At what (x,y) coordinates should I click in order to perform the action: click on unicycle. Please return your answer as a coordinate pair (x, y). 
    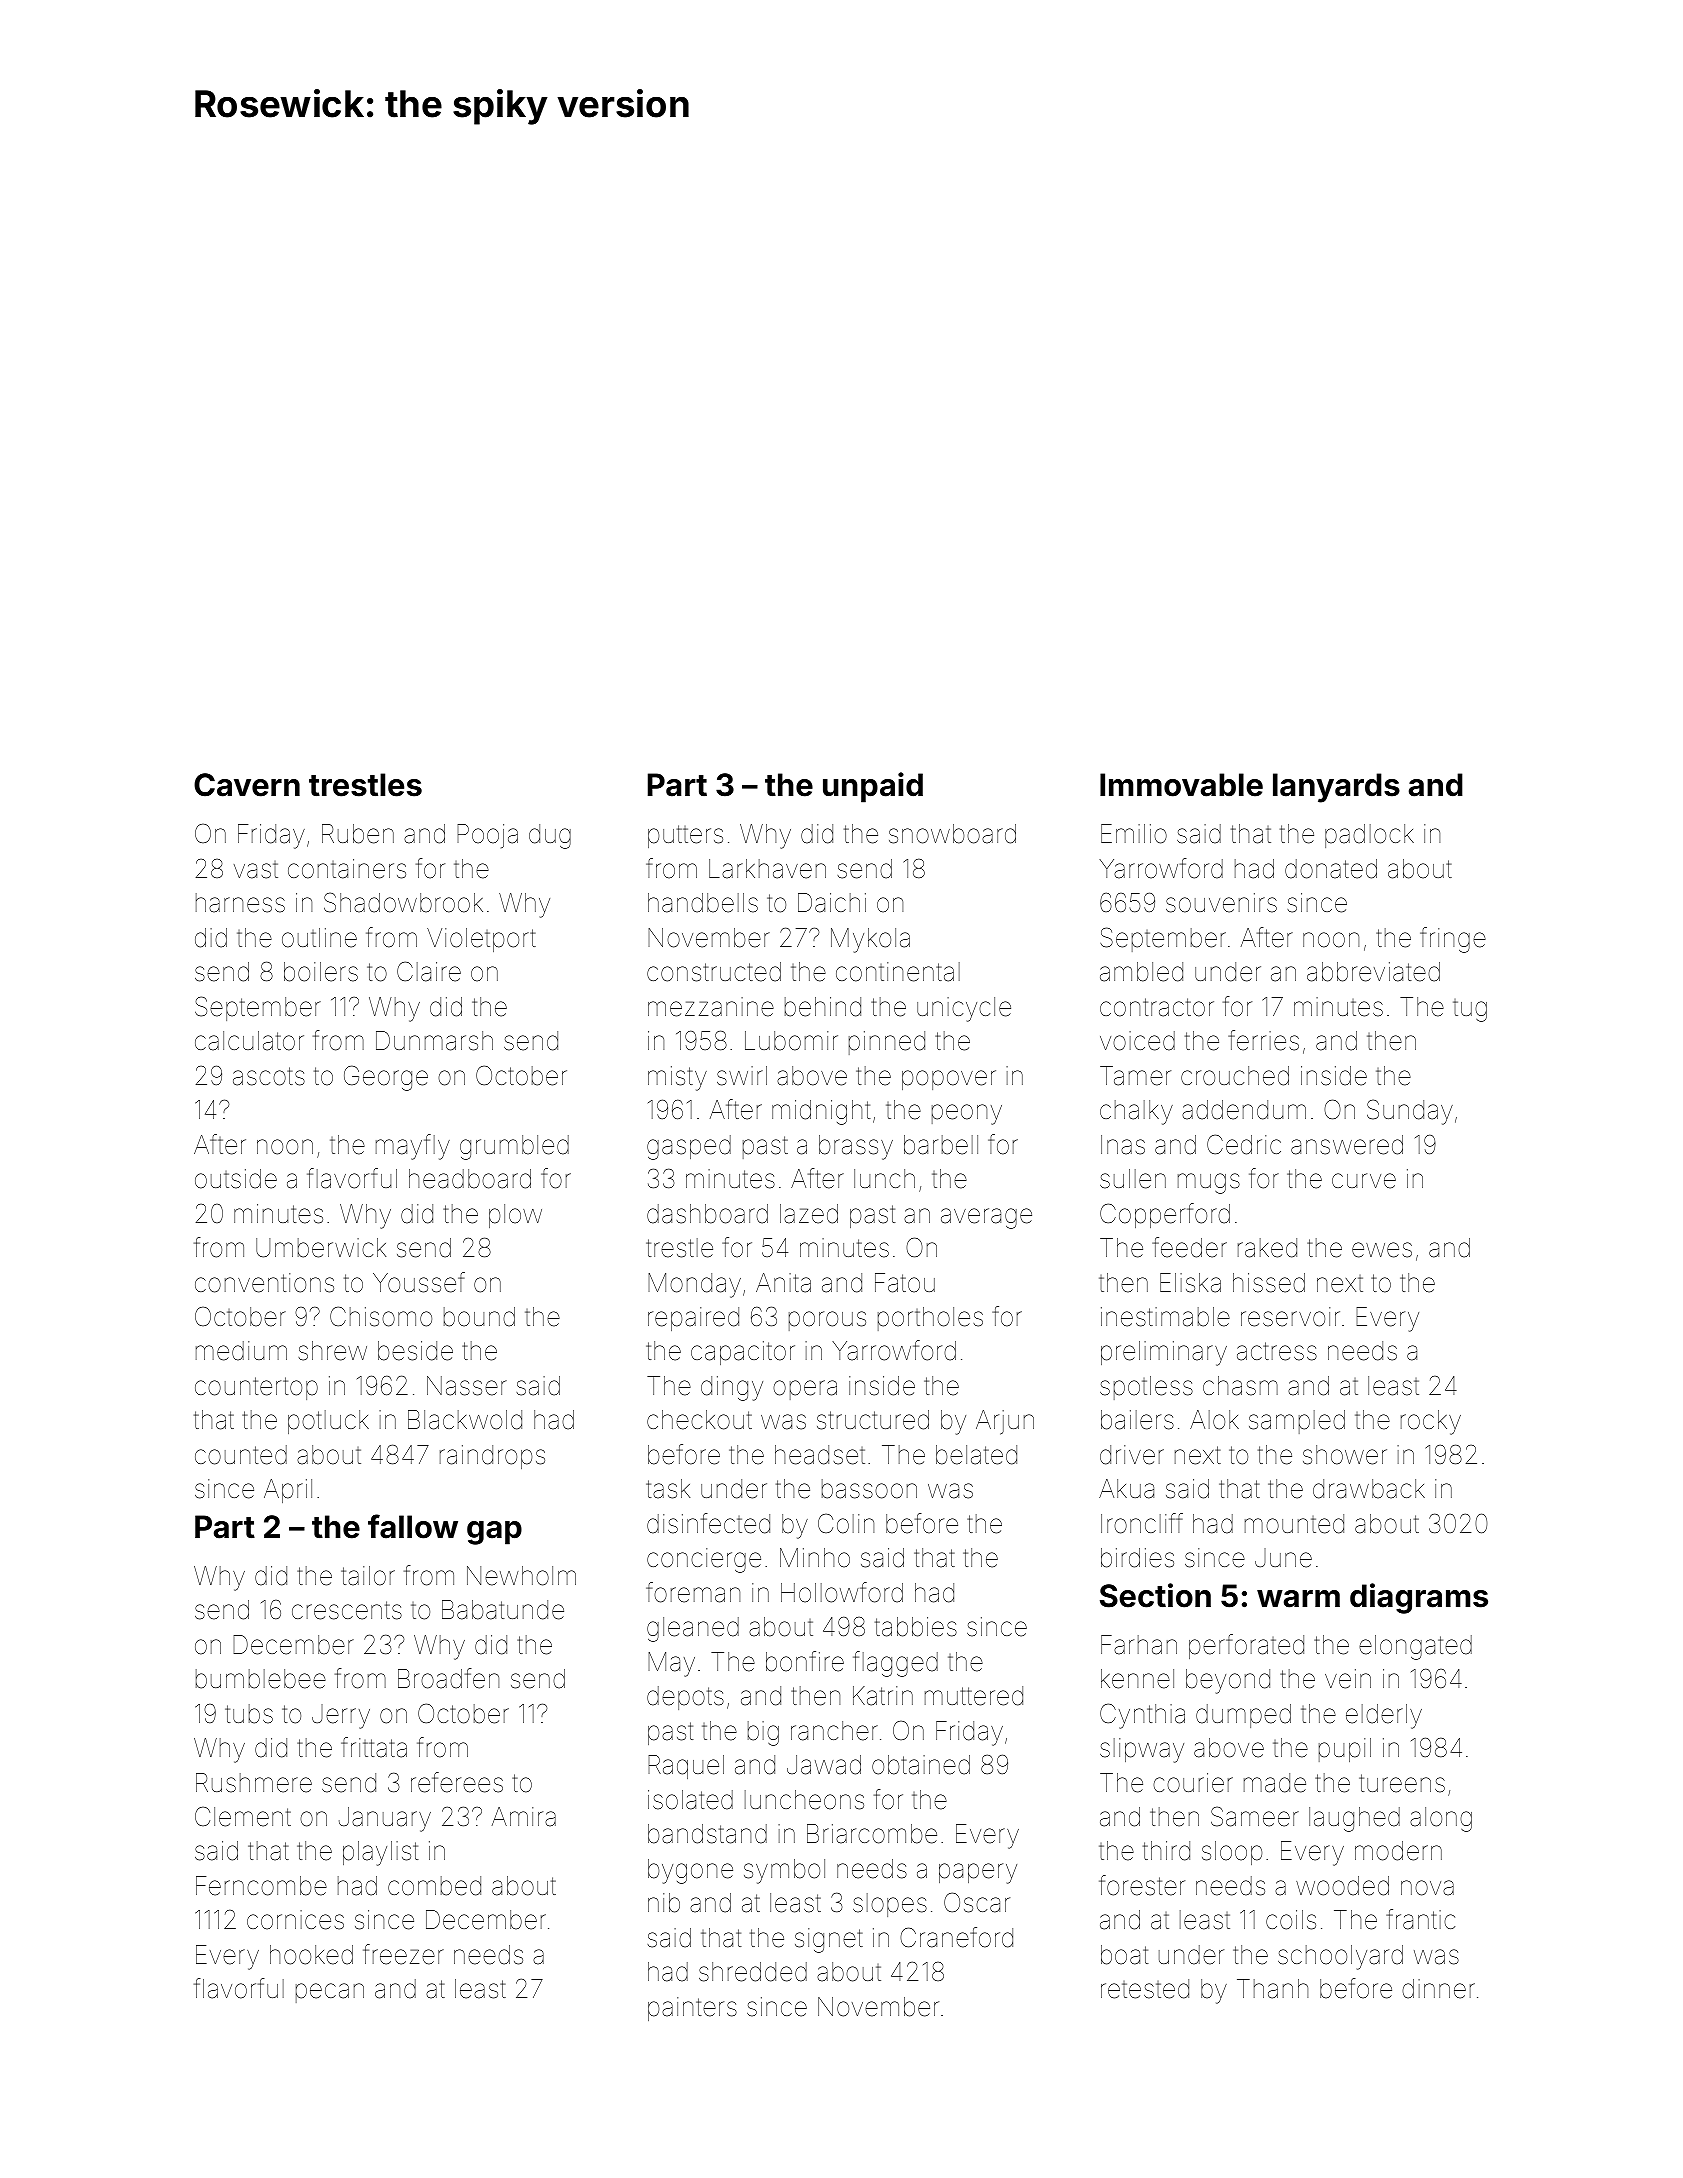
    Looking at the image, I should click on (964, 1009).
